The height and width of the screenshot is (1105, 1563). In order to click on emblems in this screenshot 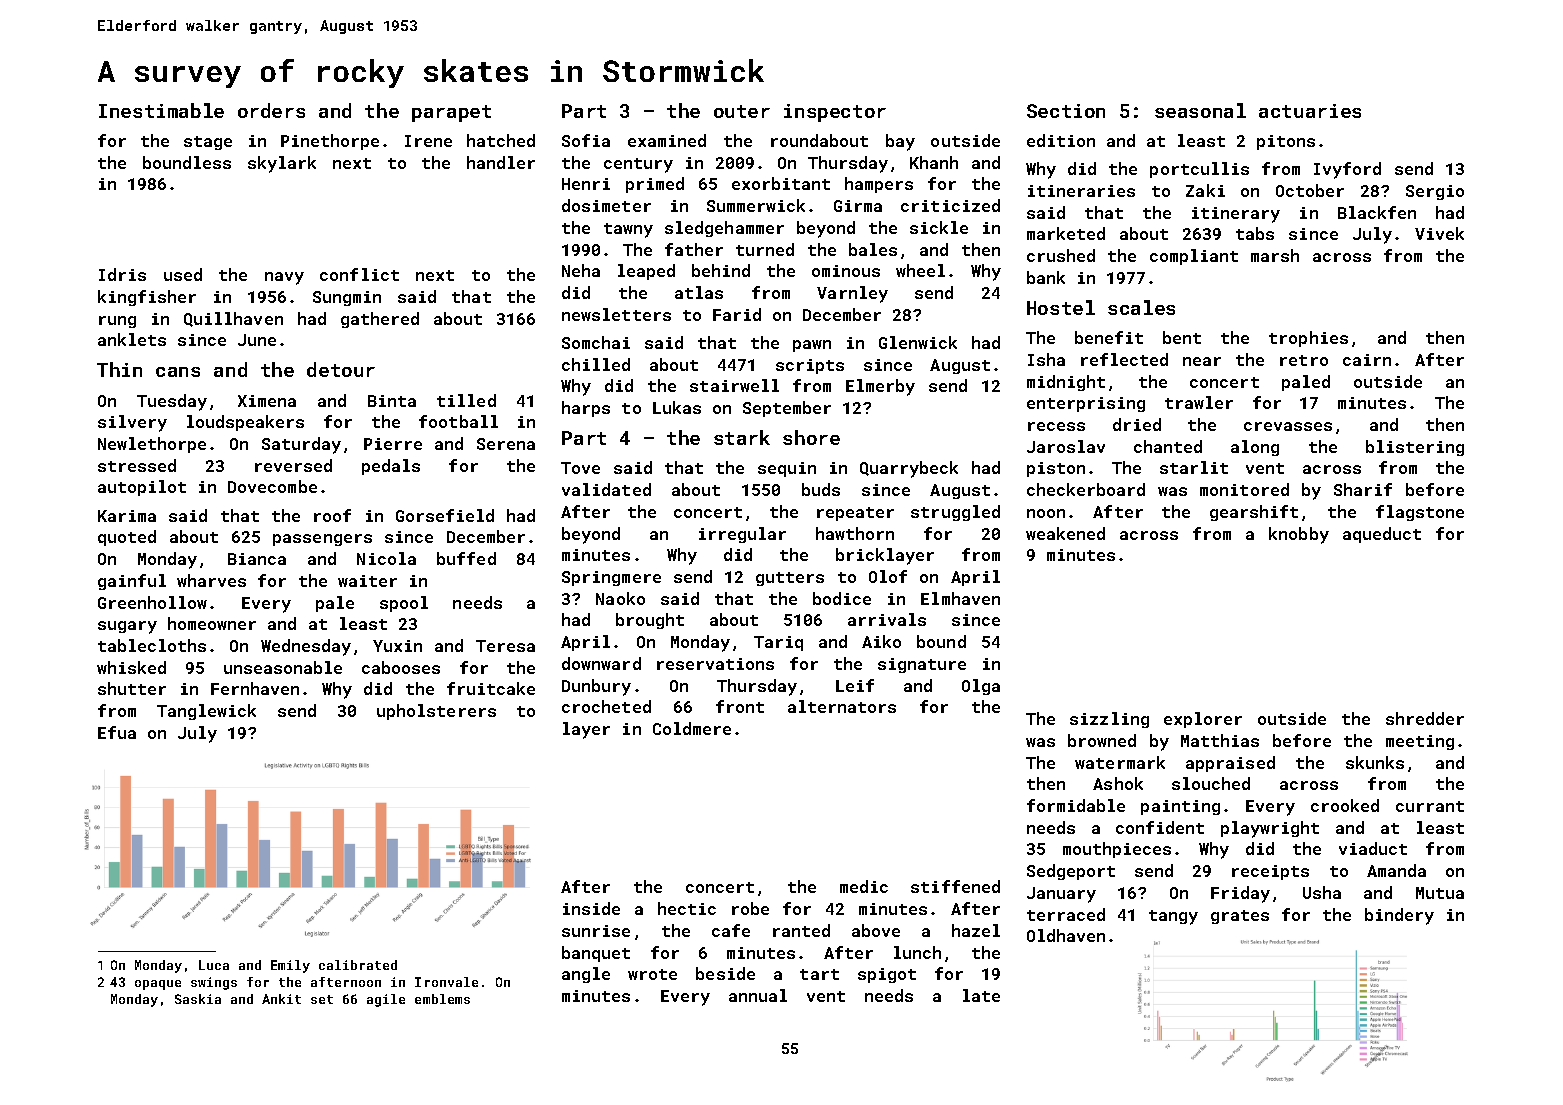, I will do `click(442, 999)`.
